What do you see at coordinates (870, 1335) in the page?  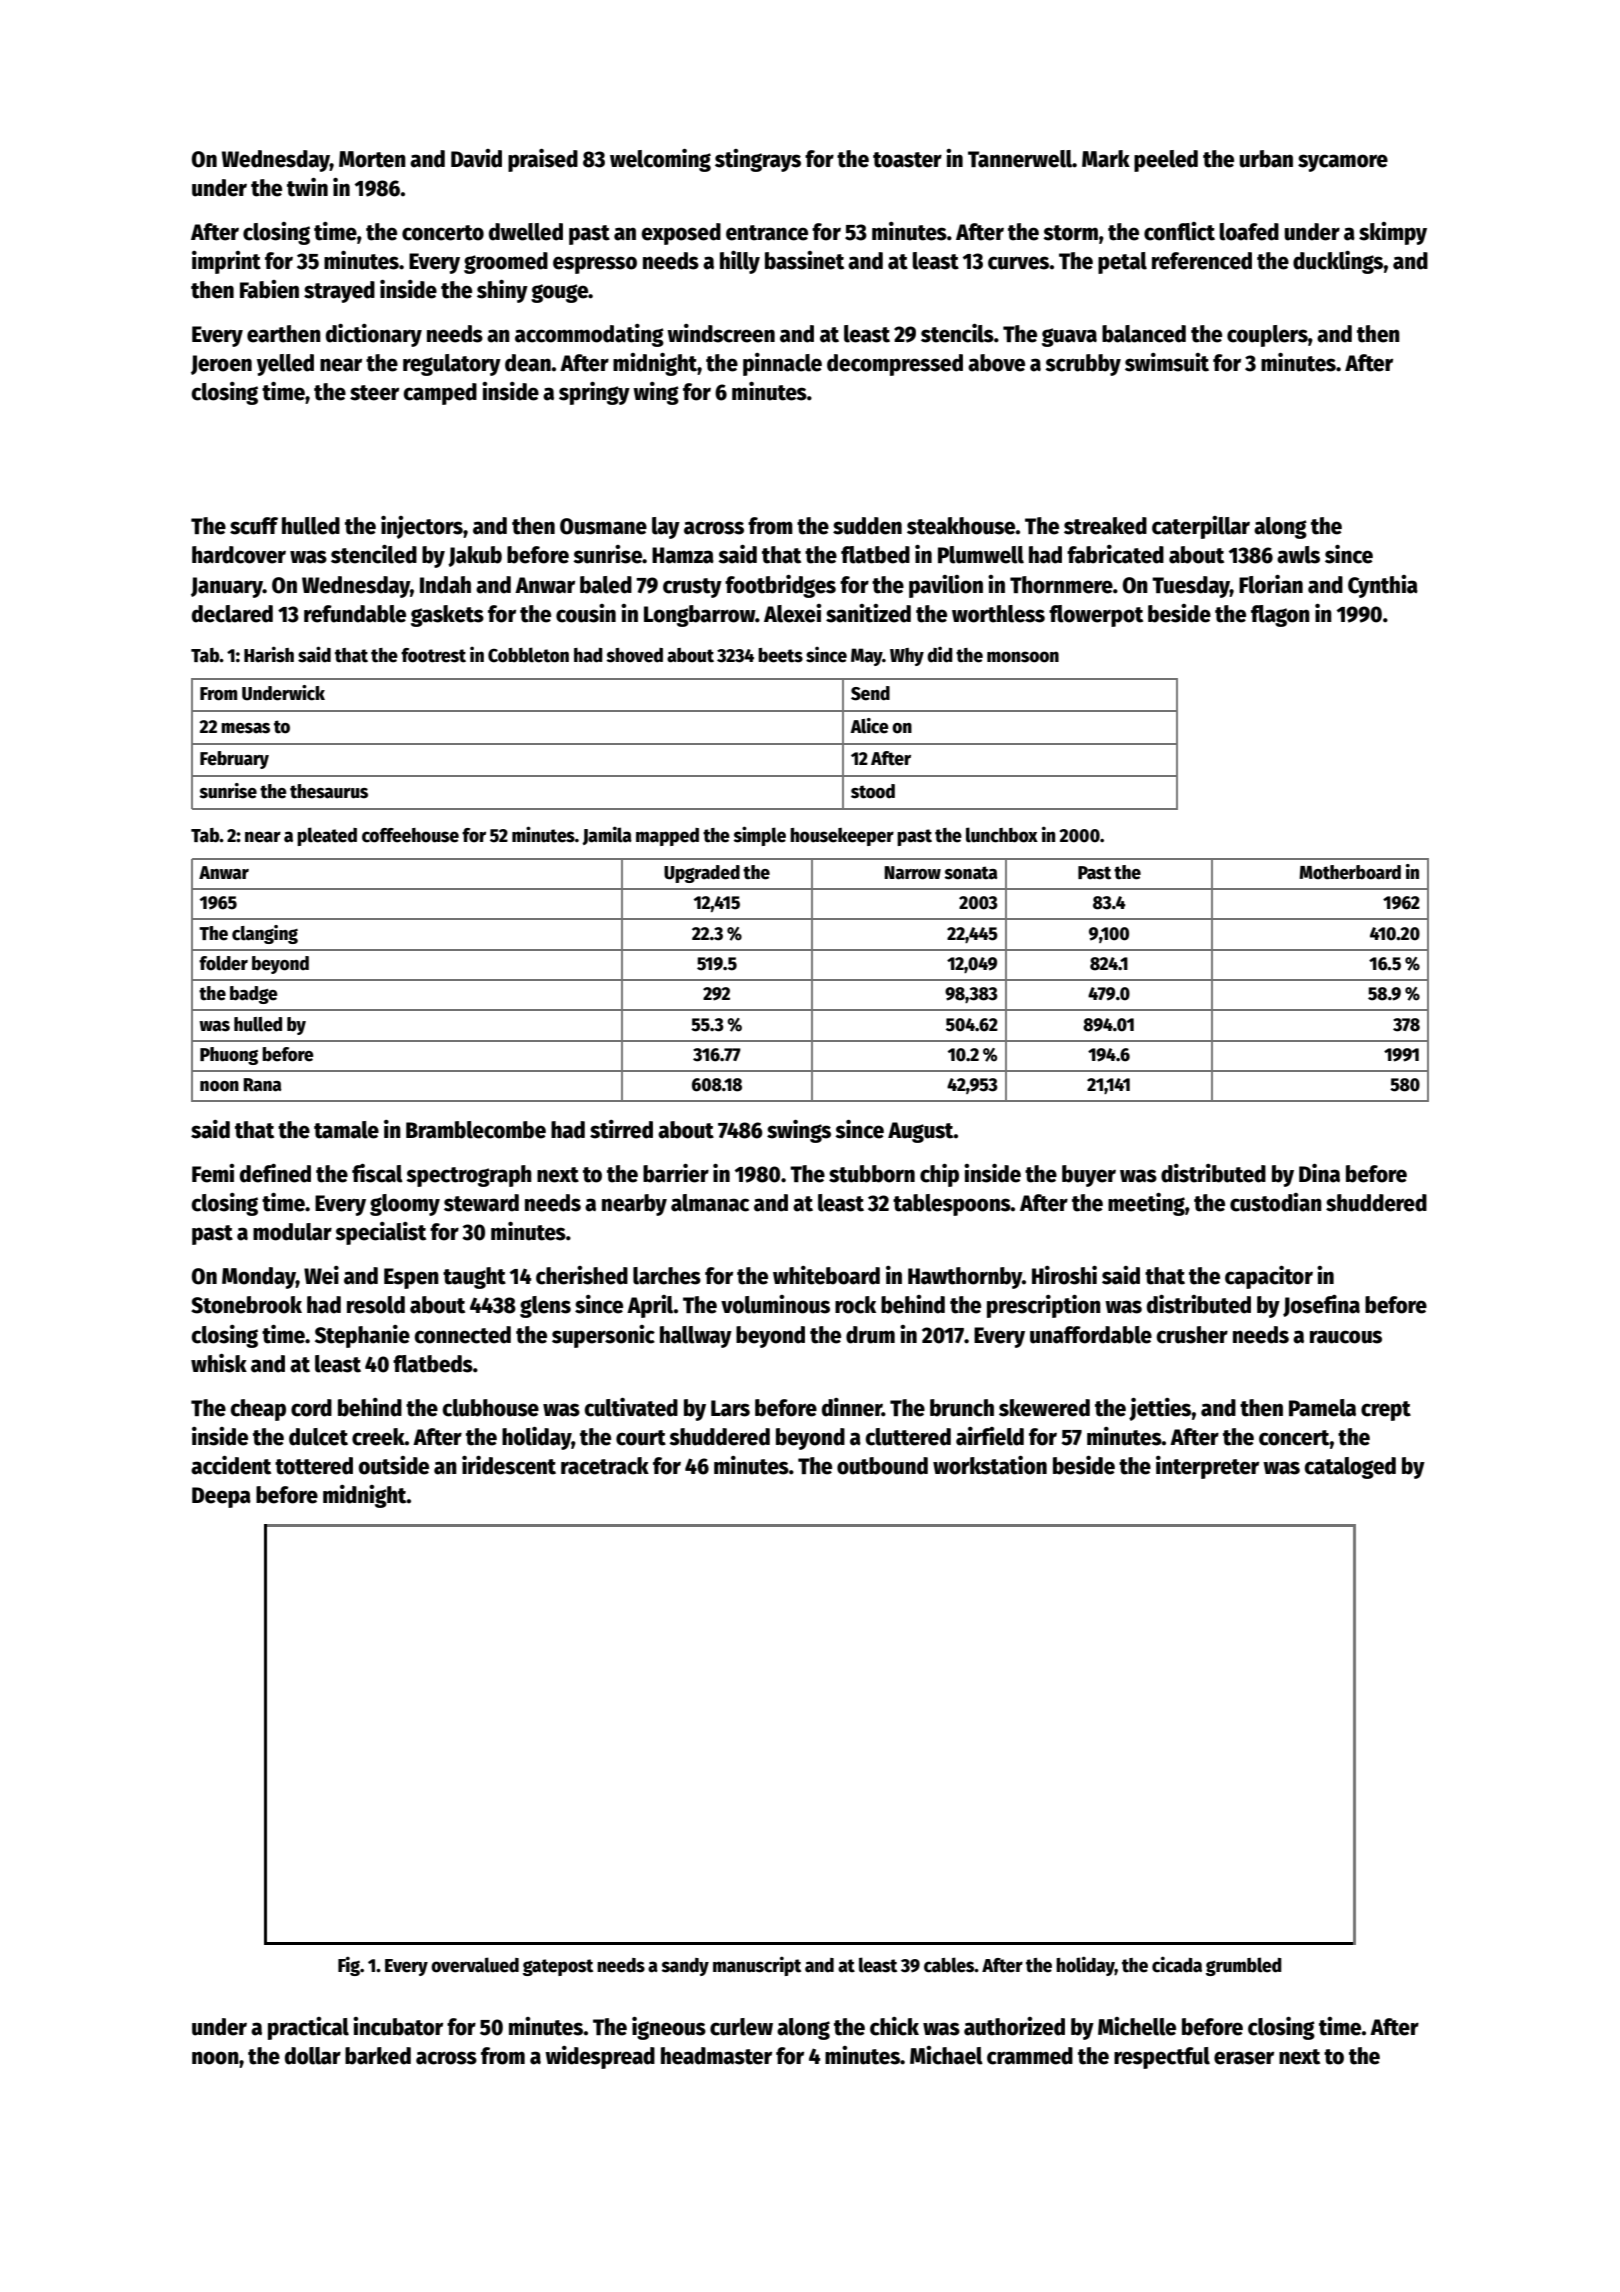 I see `drum` at bounding box center [870, 1335].
